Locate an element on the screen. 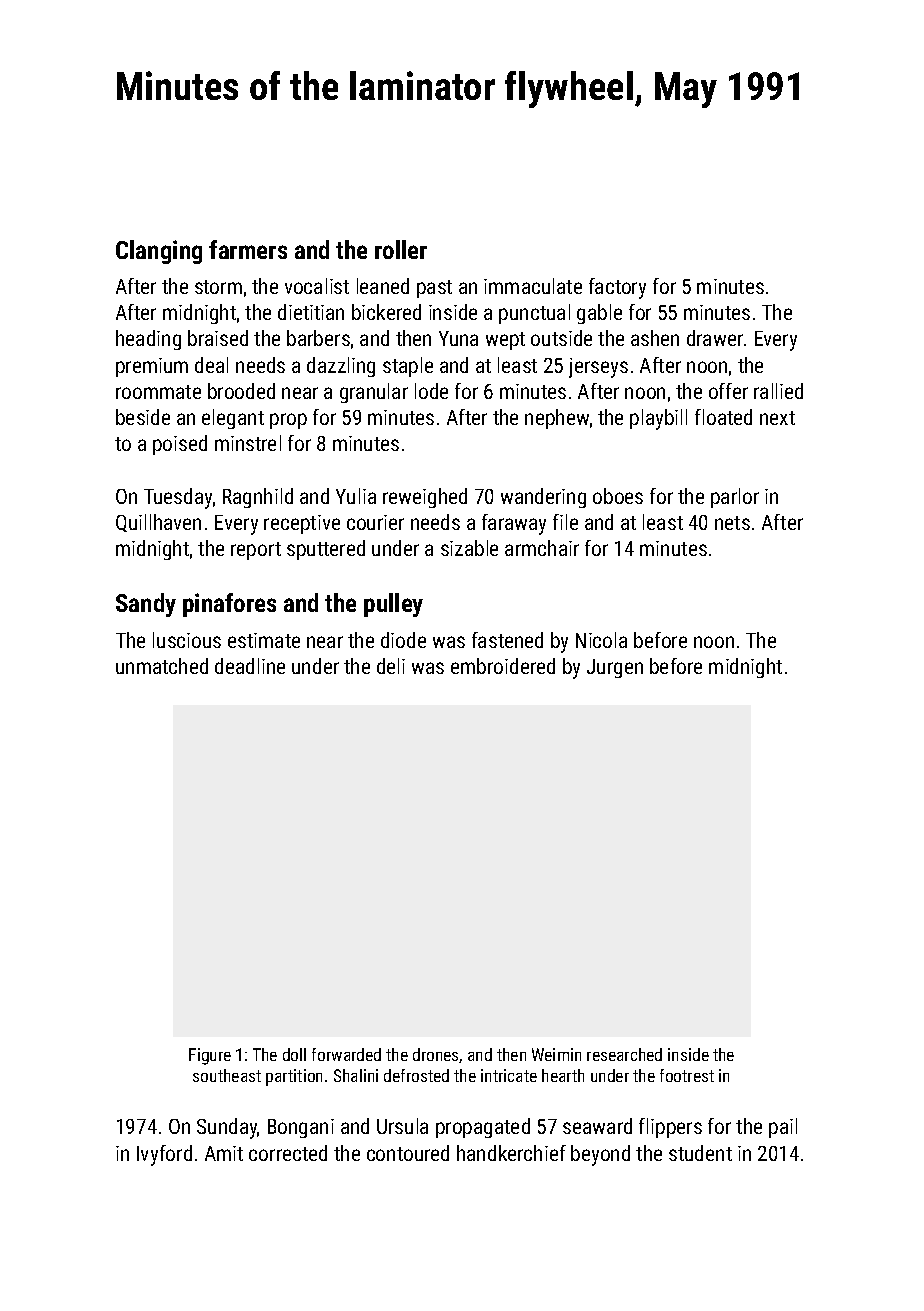 Image resolution: width=924 pixels, height=1311 pixels. pail is located at coordinates (783, 1128).
